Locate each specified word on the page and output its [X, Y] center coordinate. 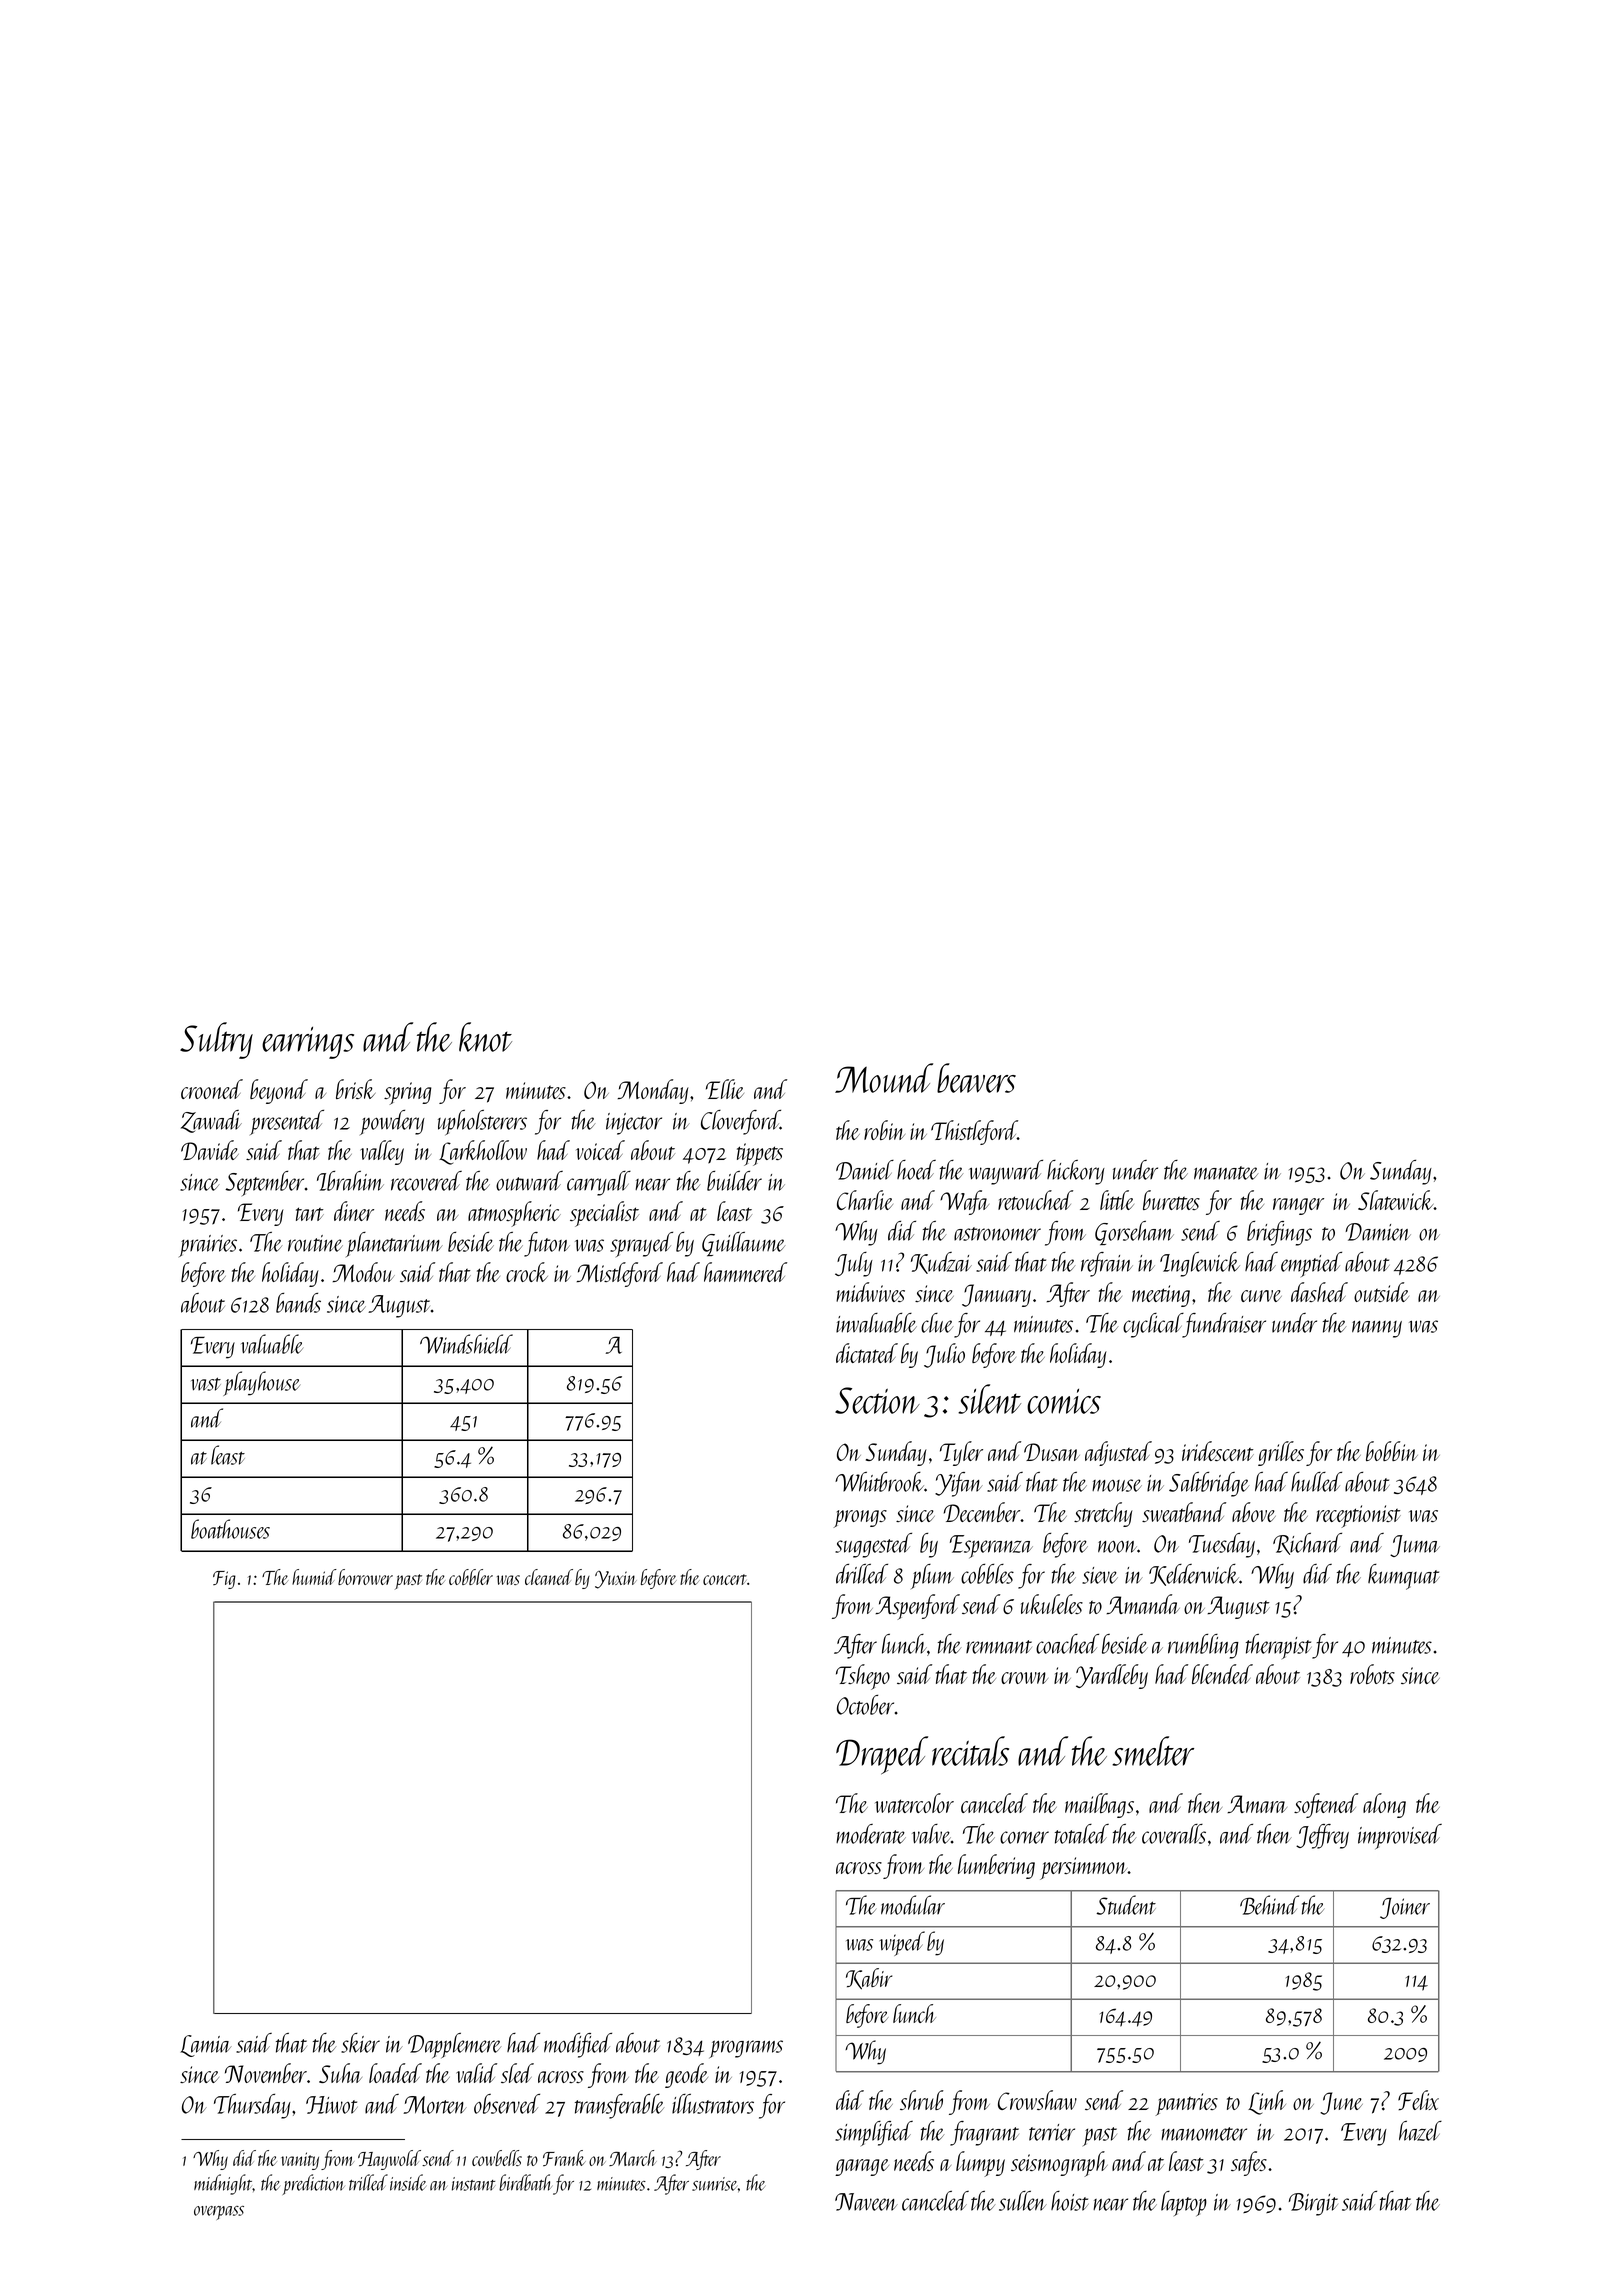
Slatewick [1396, 1200]
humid [314, 1577]
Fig [224, 1580]
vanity [300, 2161]
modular [913, 1905]
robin [884, 1130]
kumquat [1403, 1577]
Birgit [1313, 2204]
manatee [1226, 1173]
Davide [210, 1150]
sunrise [714, 2184]
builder [734, 1181]
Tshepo [863, 1677]
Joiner [1405, 1908]
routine [315, 1243]
